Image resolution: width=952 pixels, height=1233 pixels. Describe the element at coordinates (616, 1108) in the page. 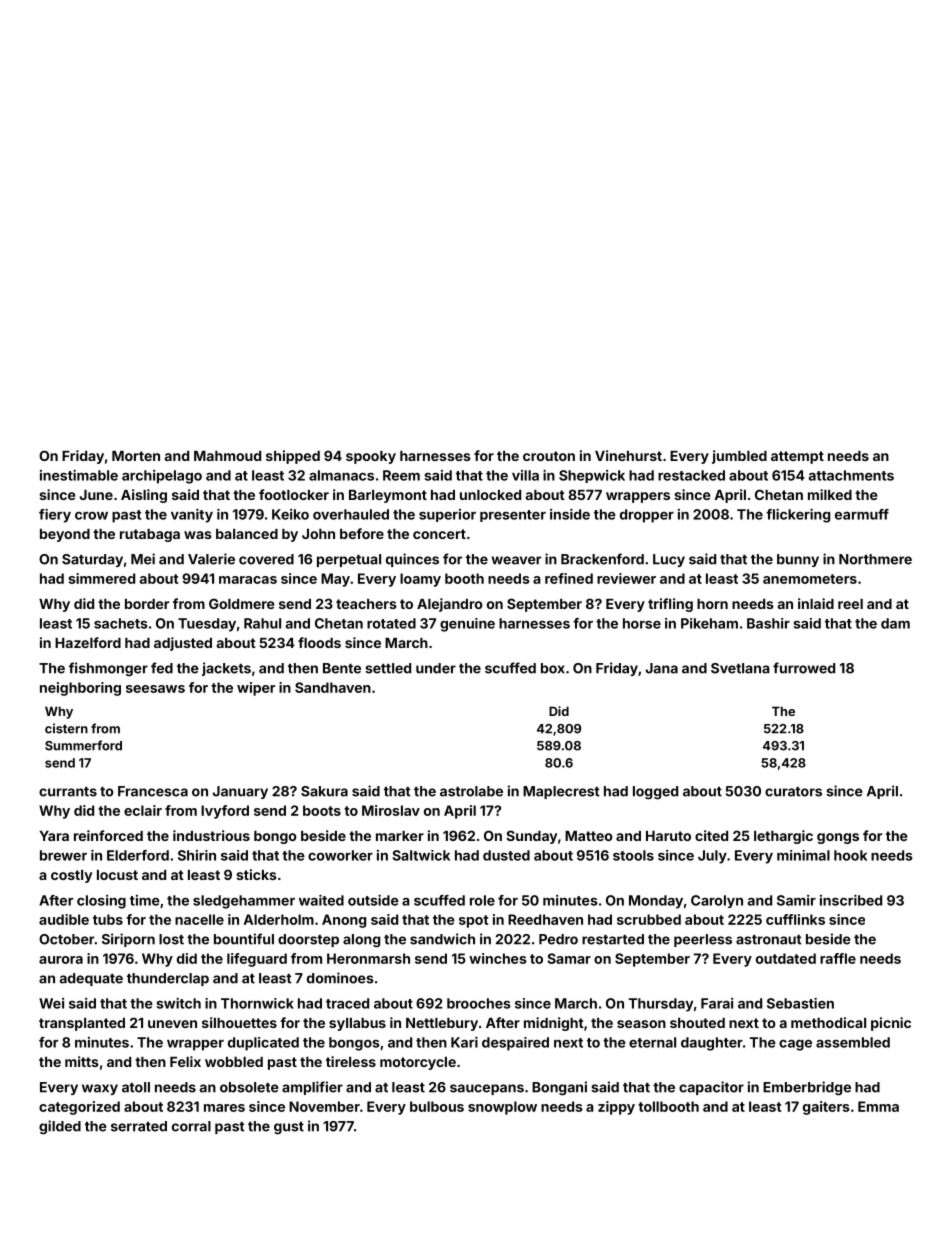

I see `zippy` at that location.
